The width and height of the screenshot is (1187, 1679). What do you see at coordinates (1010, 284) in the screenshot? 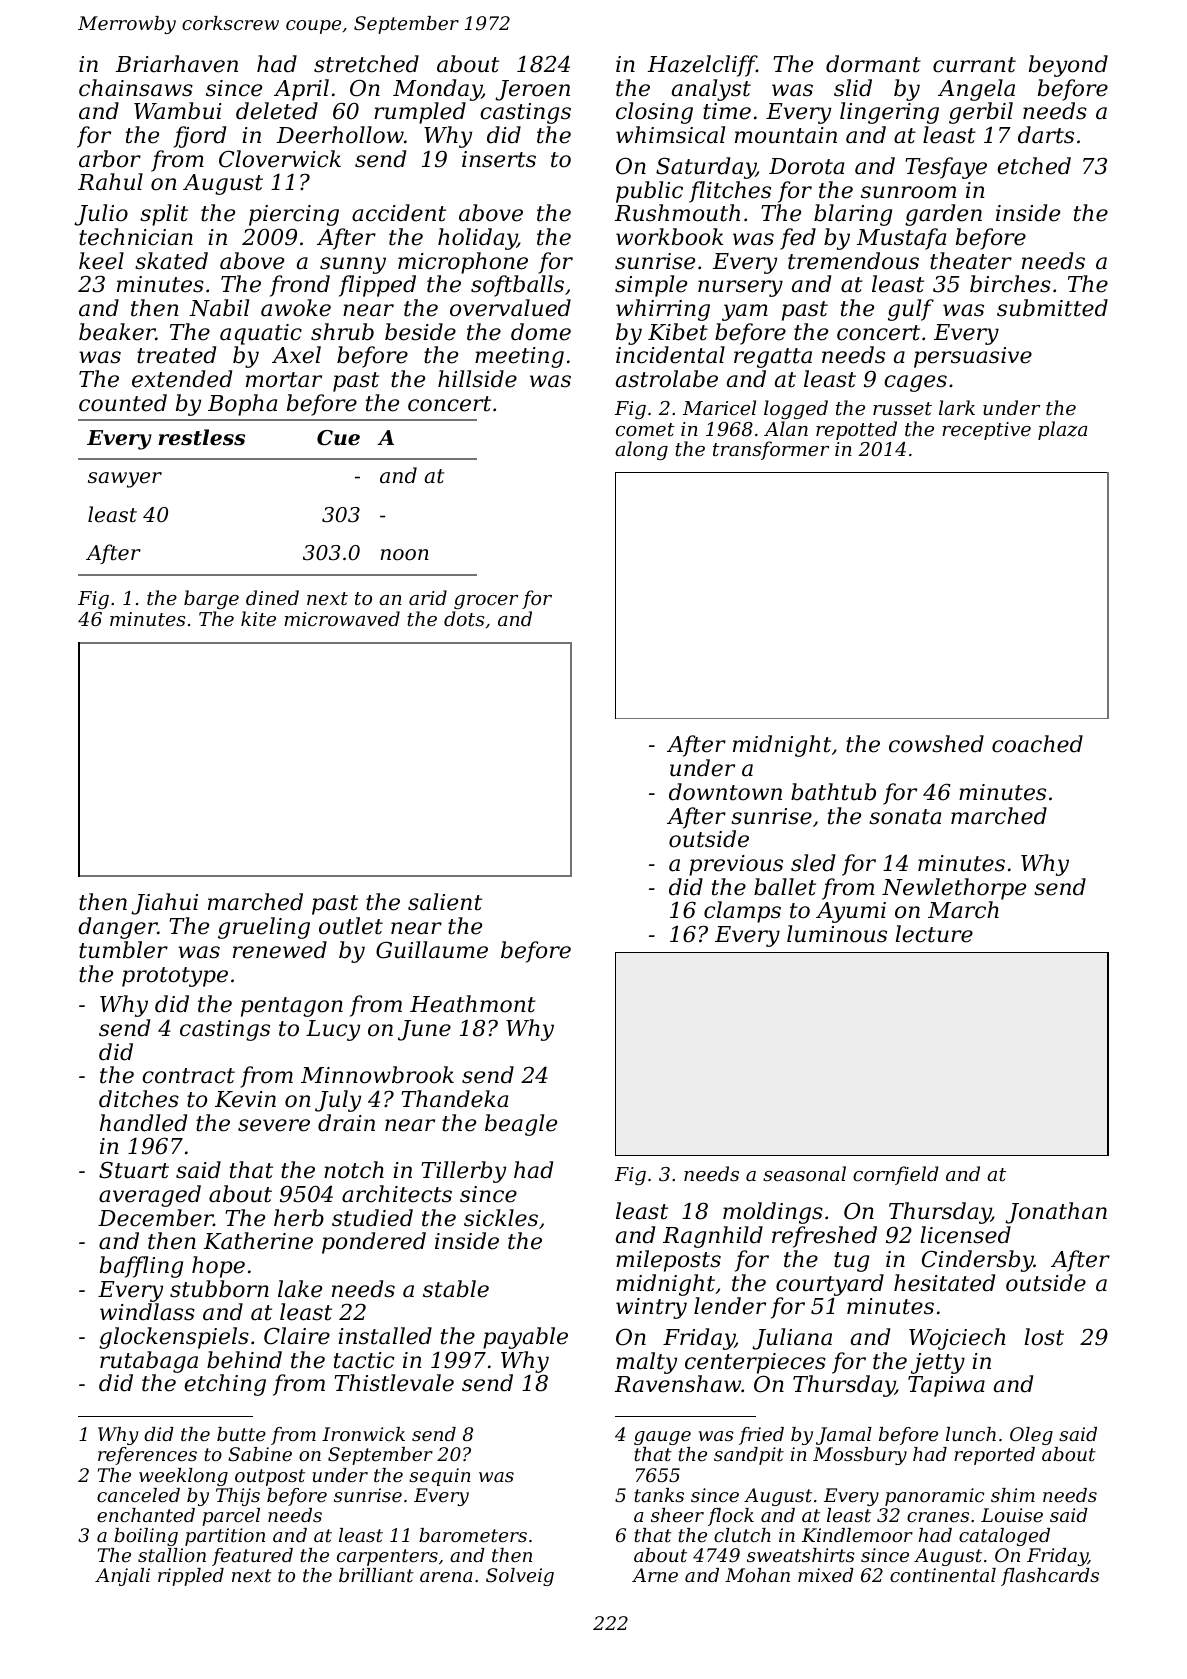
I see `birches` at bounding box center [1010, 284].
